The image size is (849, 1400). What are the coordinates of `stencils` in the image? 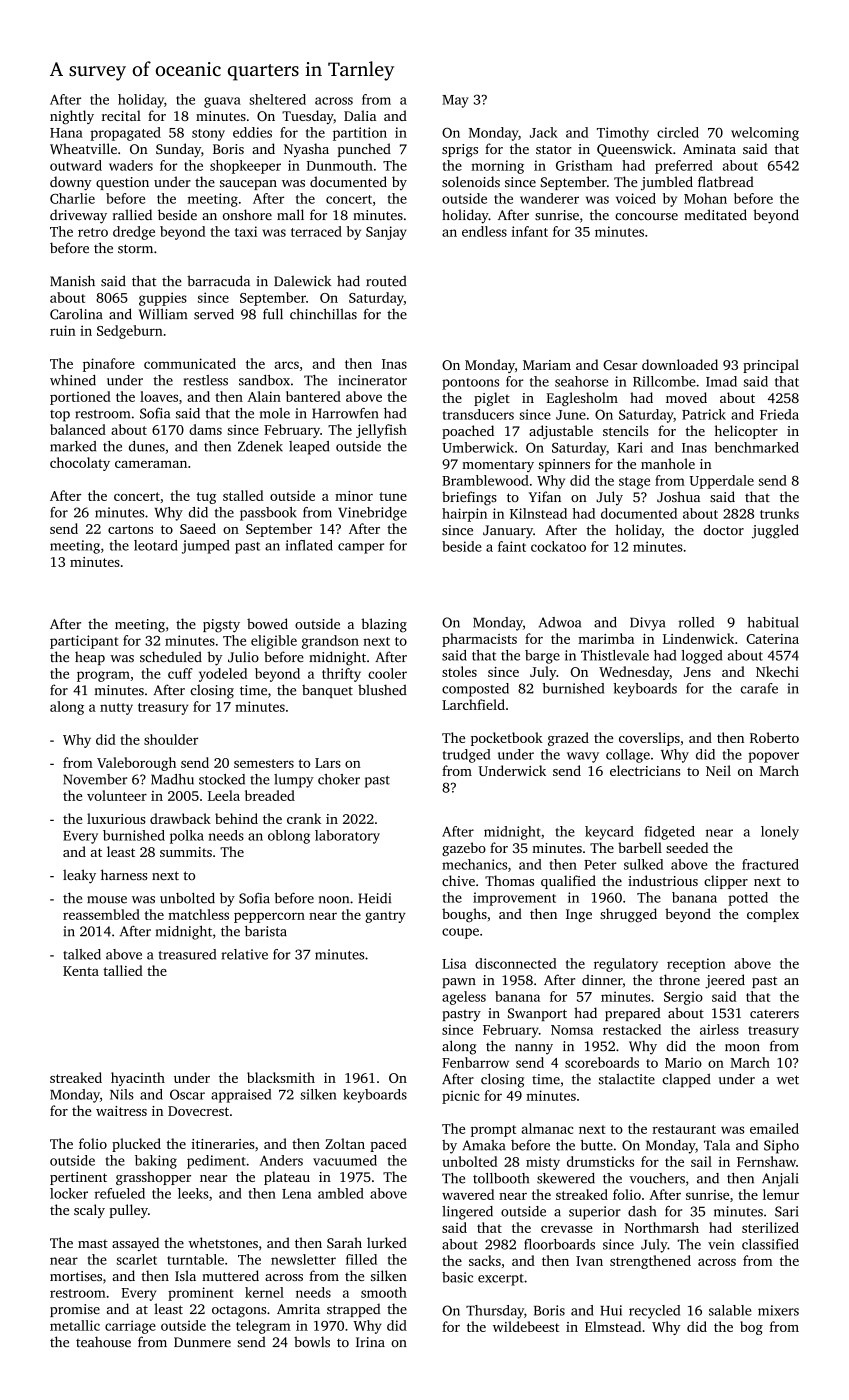 It's located at (625, 430).
